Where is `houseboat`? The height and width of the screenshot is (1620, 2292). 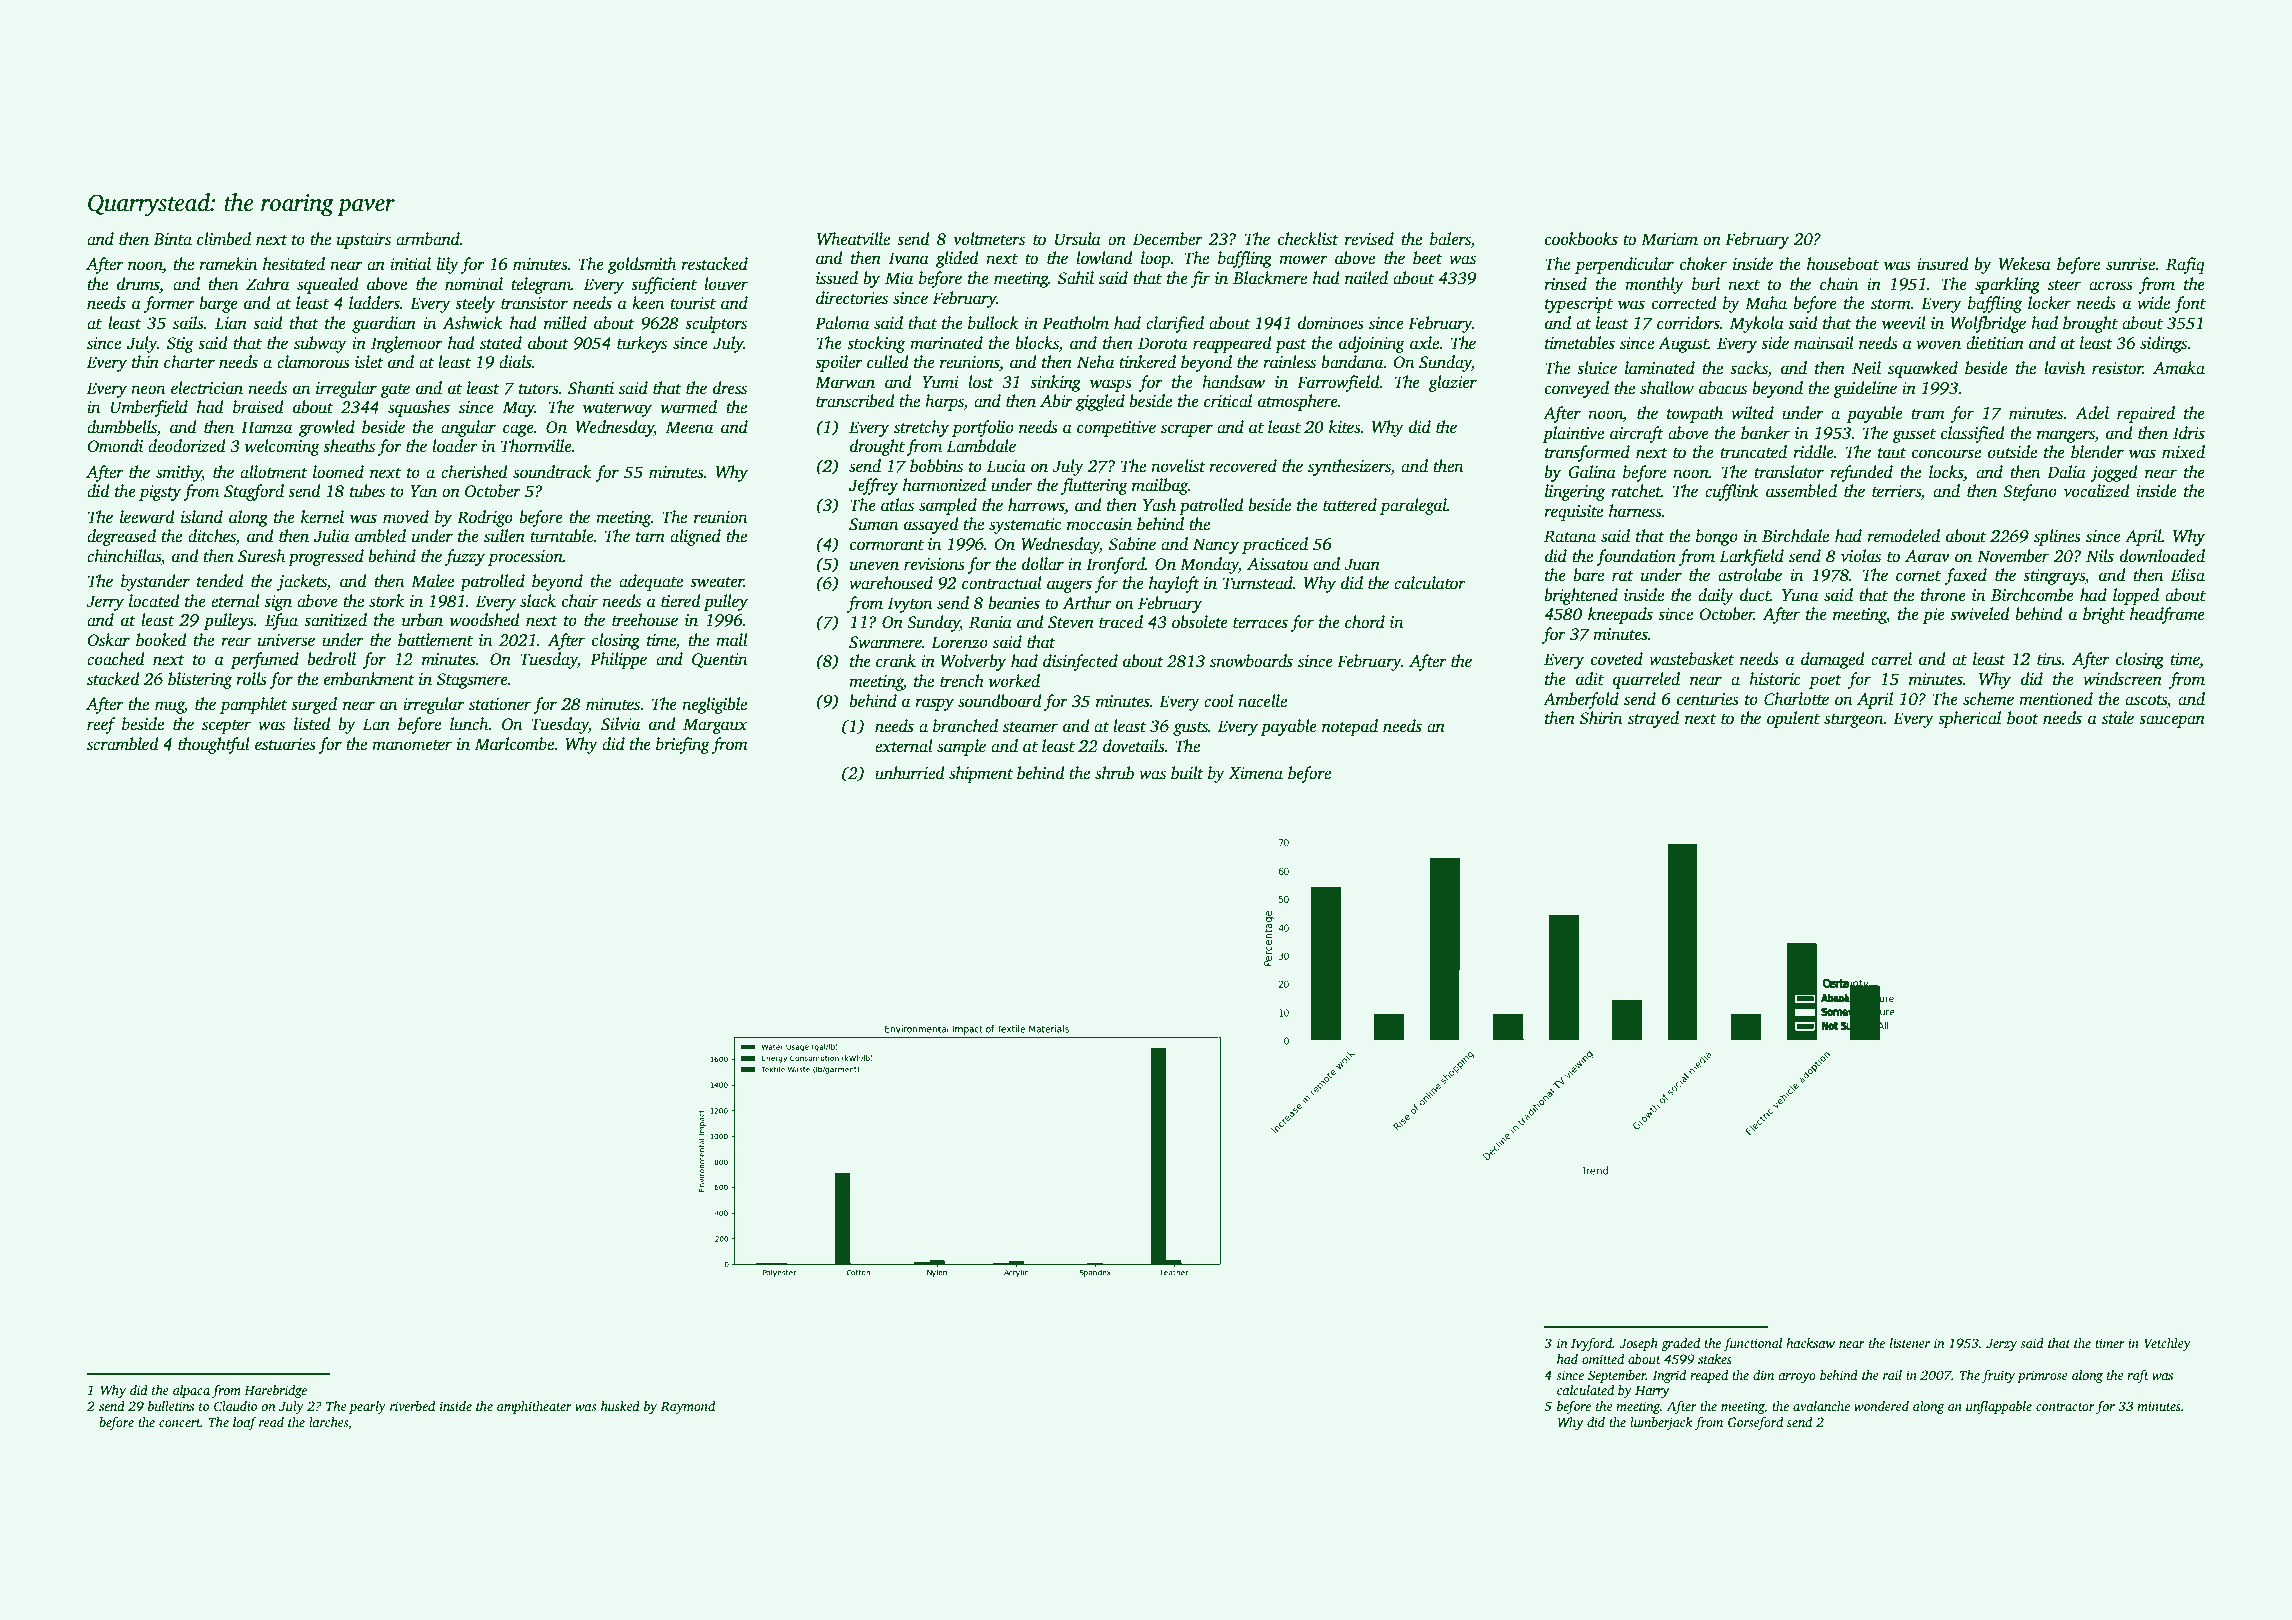
houseboat is located at coordinates (1843, 264).
